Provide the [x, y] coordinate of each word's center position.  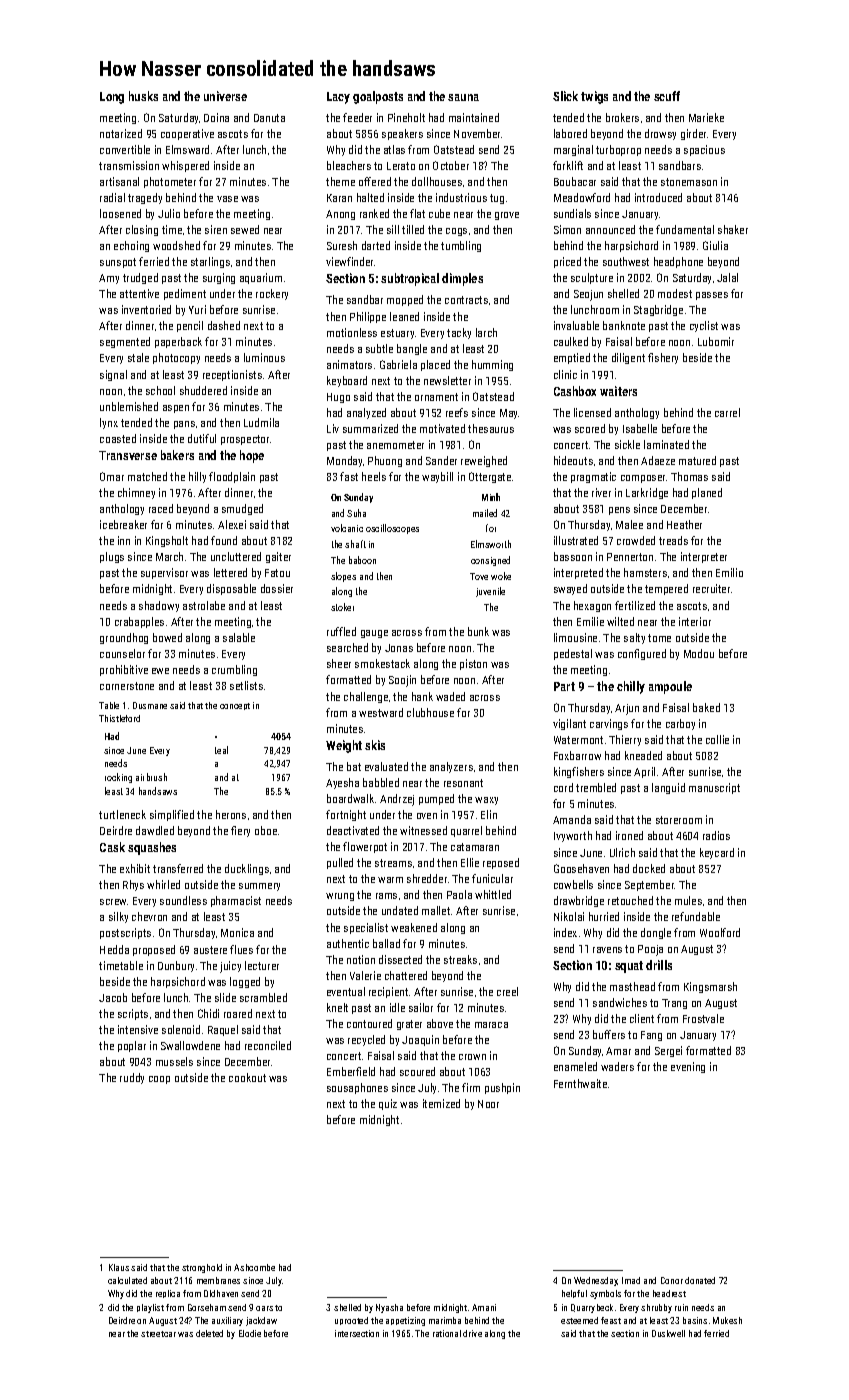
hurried [604, 916]
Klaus [119, 1267]
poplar [132, 1046]
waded [450, 696]
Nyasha [389, 1308]
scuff [667, 96]
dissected [400, 959]
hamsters [645, 572]
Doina [216, 117]
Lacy [338, 98]
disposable [231, 589]
